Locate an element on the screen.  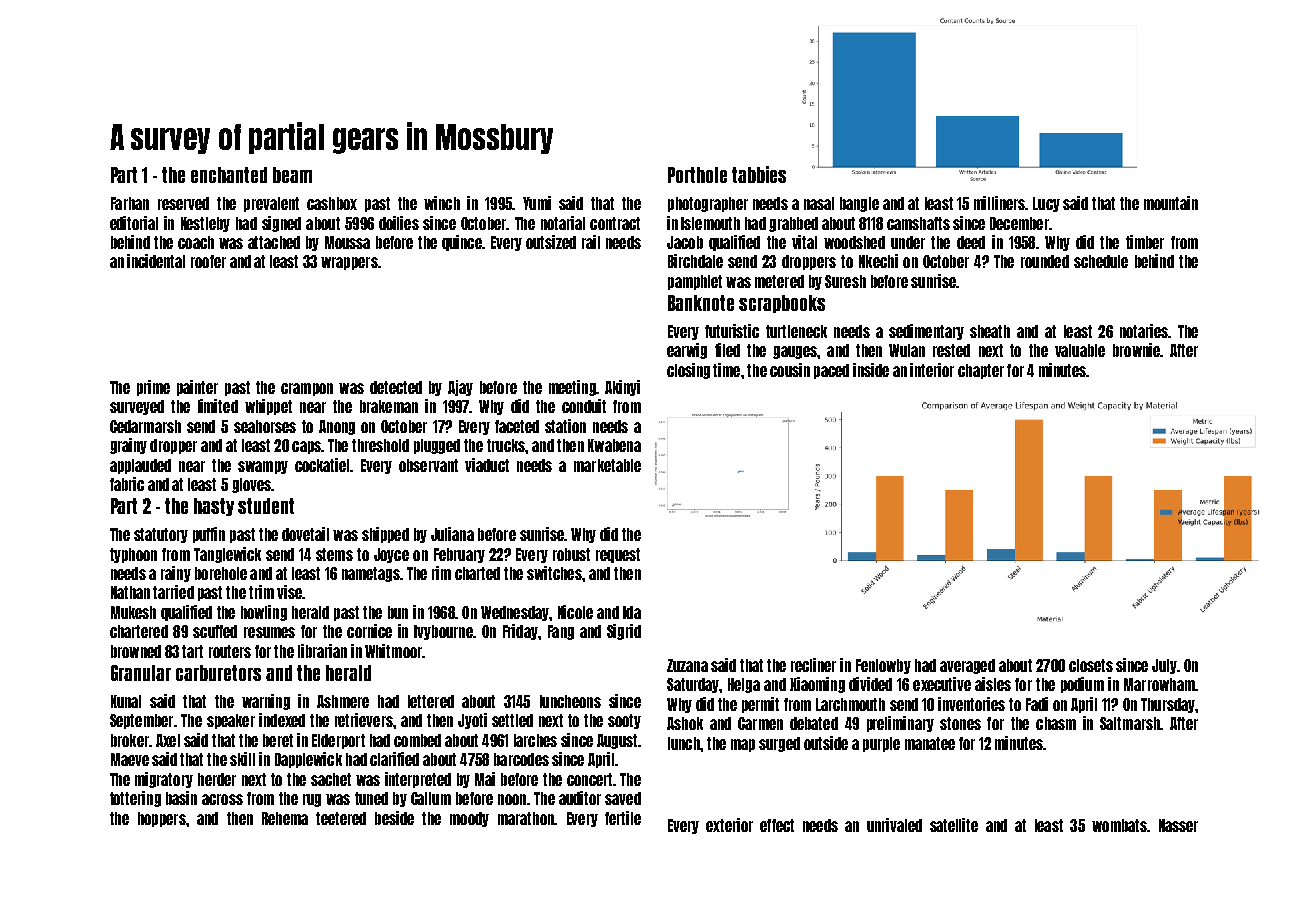
beside is located at coordinates (394, 818).
